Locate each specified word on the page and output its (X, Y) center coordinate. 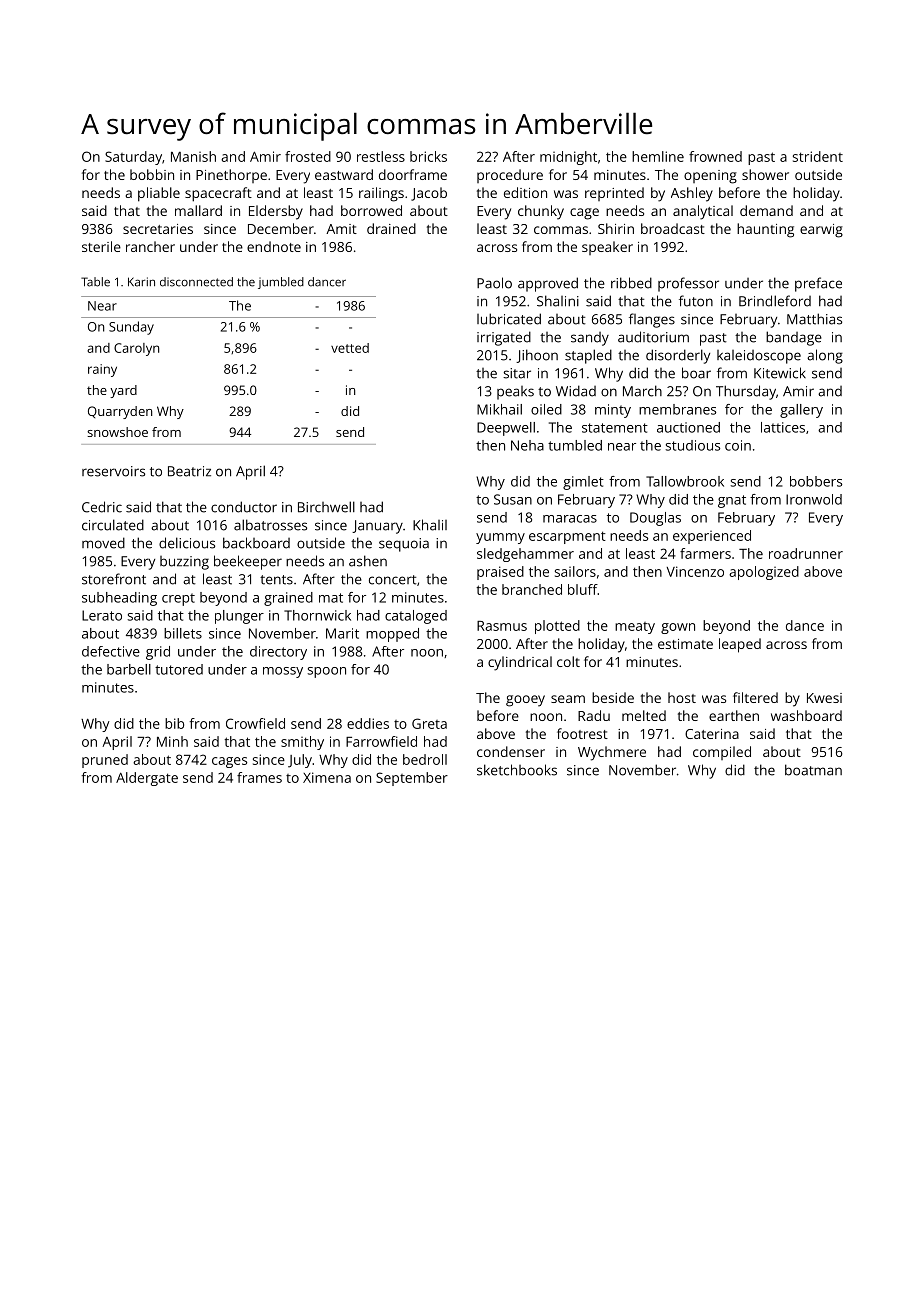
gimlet (583, 483)
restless (381, 156)
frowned (715, 156)
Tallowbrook (685, 481)
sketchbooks (517, 770)
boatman (813, 770)
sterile (101, 246)
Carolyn (136, 349)
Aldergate (147, 779)
